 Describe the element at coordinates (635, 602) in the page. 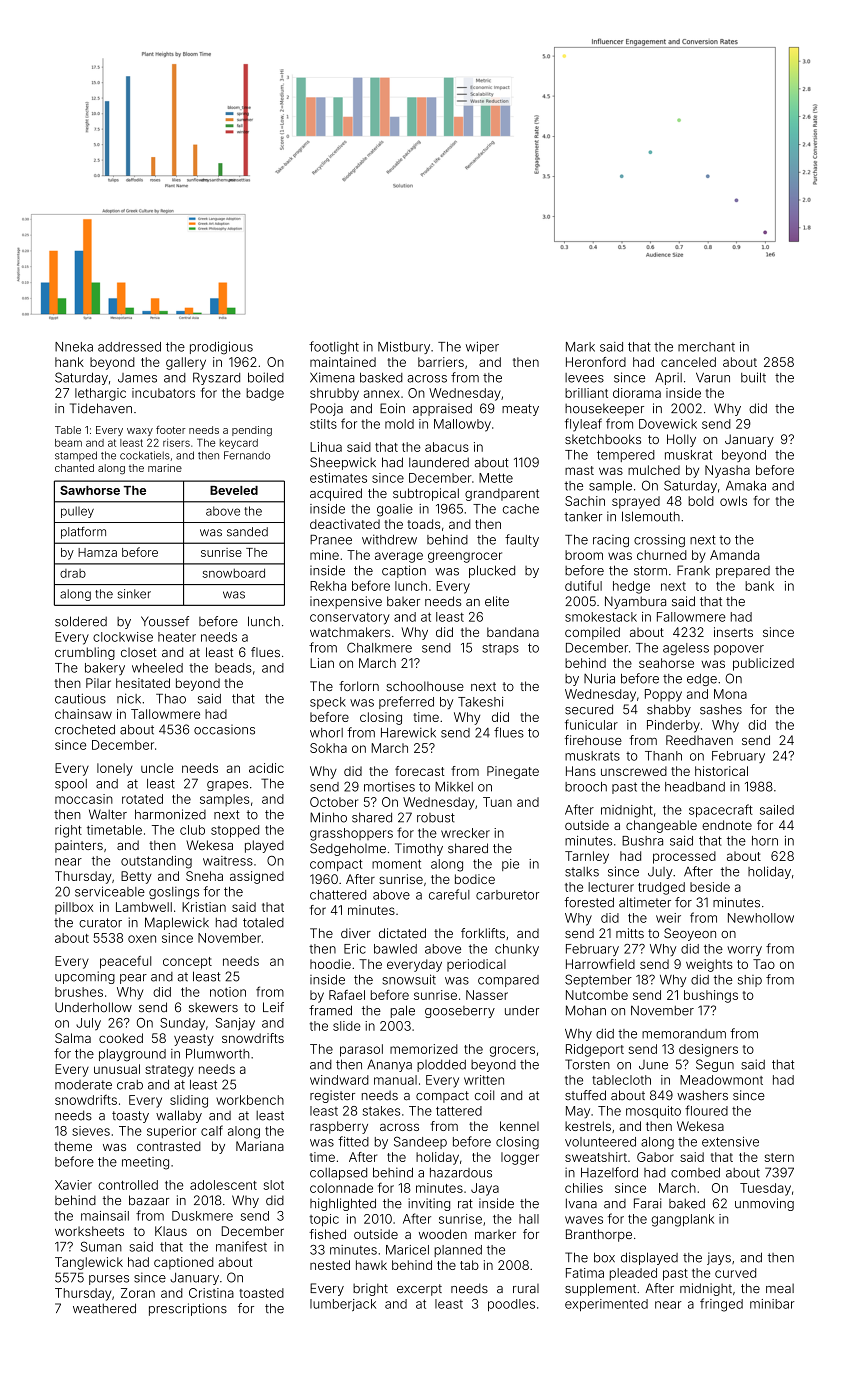

I see `Nyambura` at that location.
